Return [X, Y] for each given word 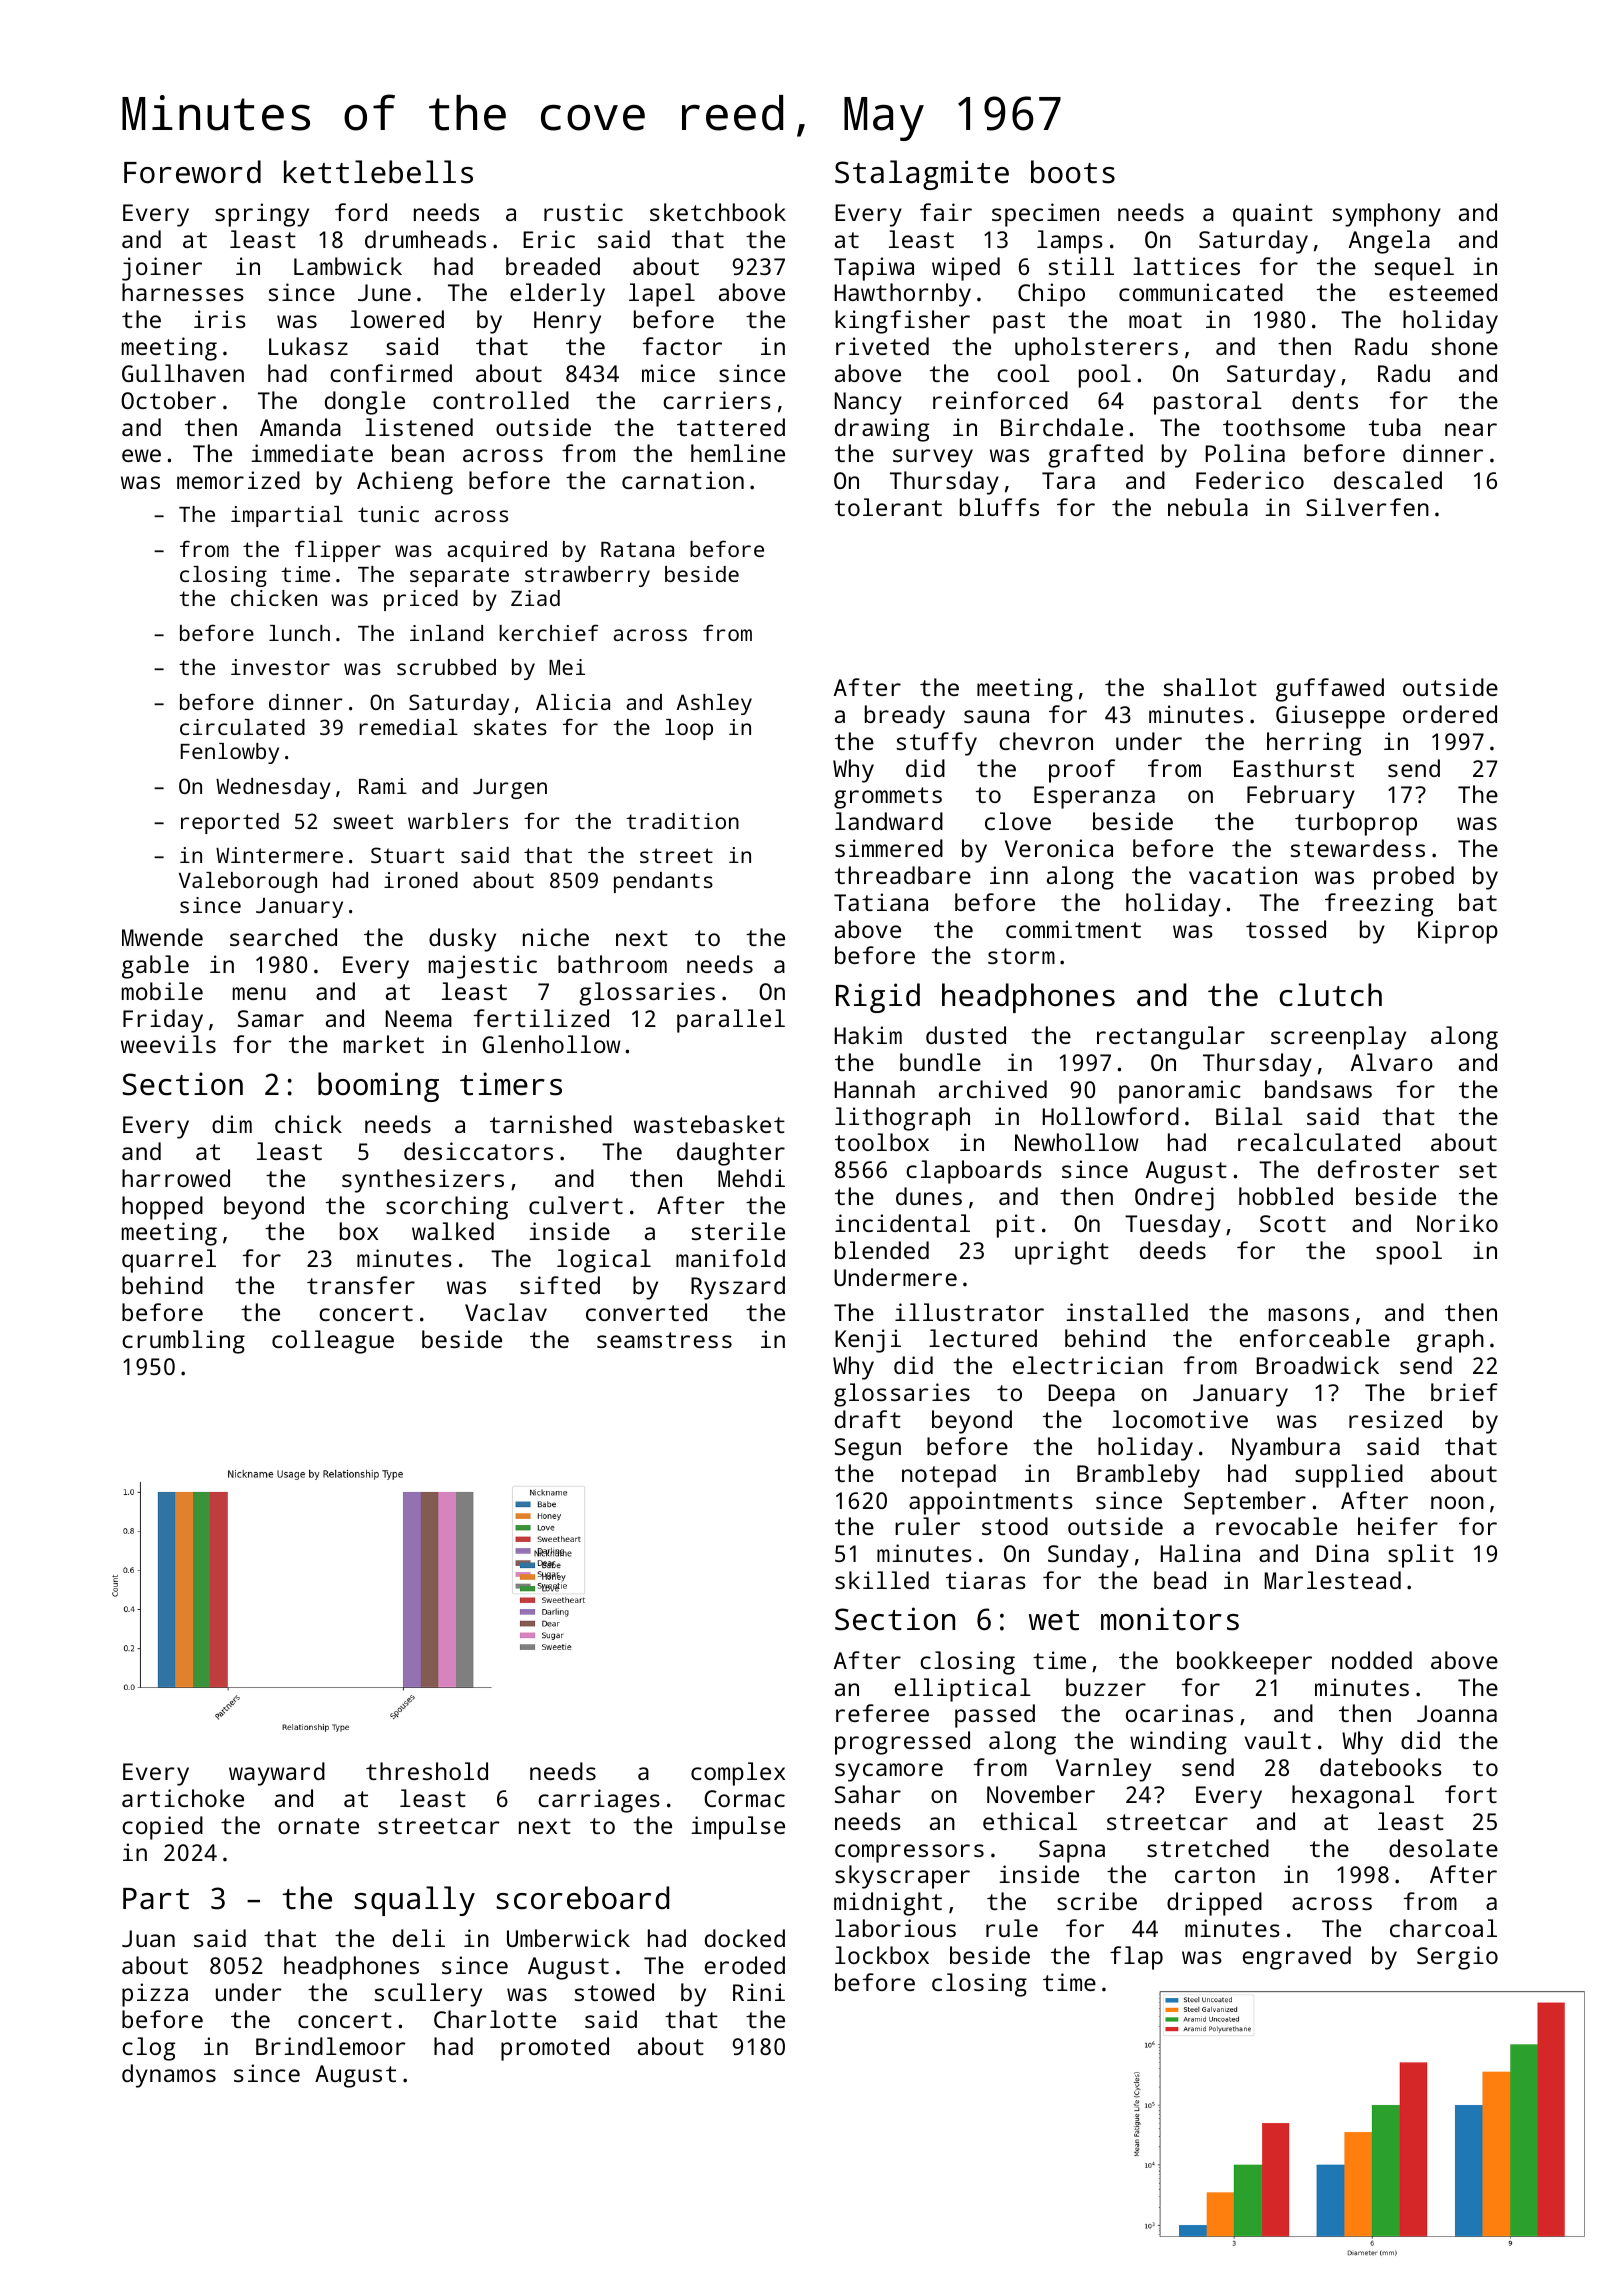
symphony [1387, 215]
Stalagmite [922, 175]
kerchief [548, 632]
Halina [1200, 1553]
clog [148, 2049]
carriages [599, 1801]
